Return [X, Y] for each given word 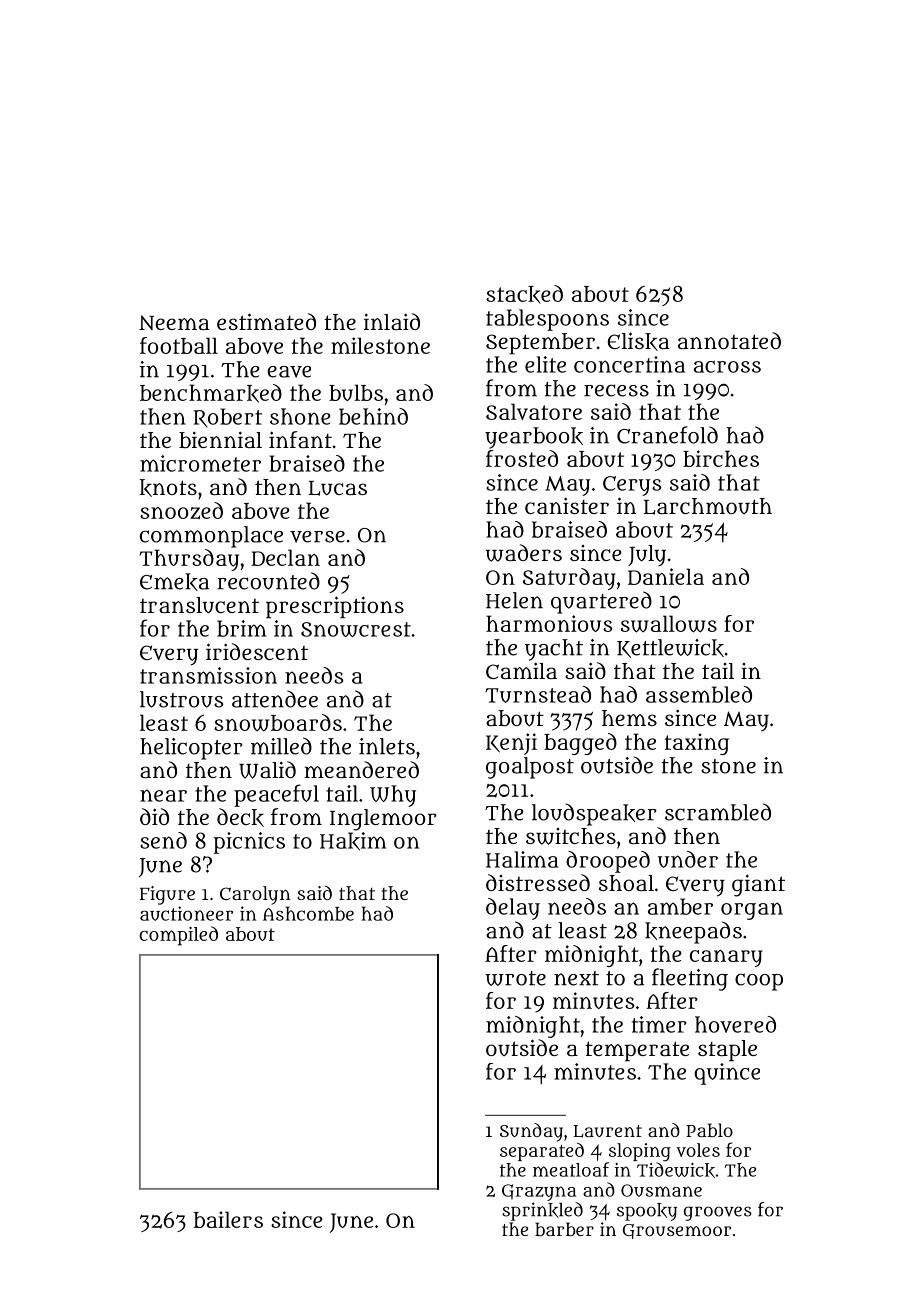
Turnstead [538, 694]
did [154, 816]
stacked [524, 294]
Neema [174, 322]
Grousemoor [677, 1231]
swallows [669, 624]
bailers [228, 1219]
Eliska [639, 341]
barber [564, 1229]
